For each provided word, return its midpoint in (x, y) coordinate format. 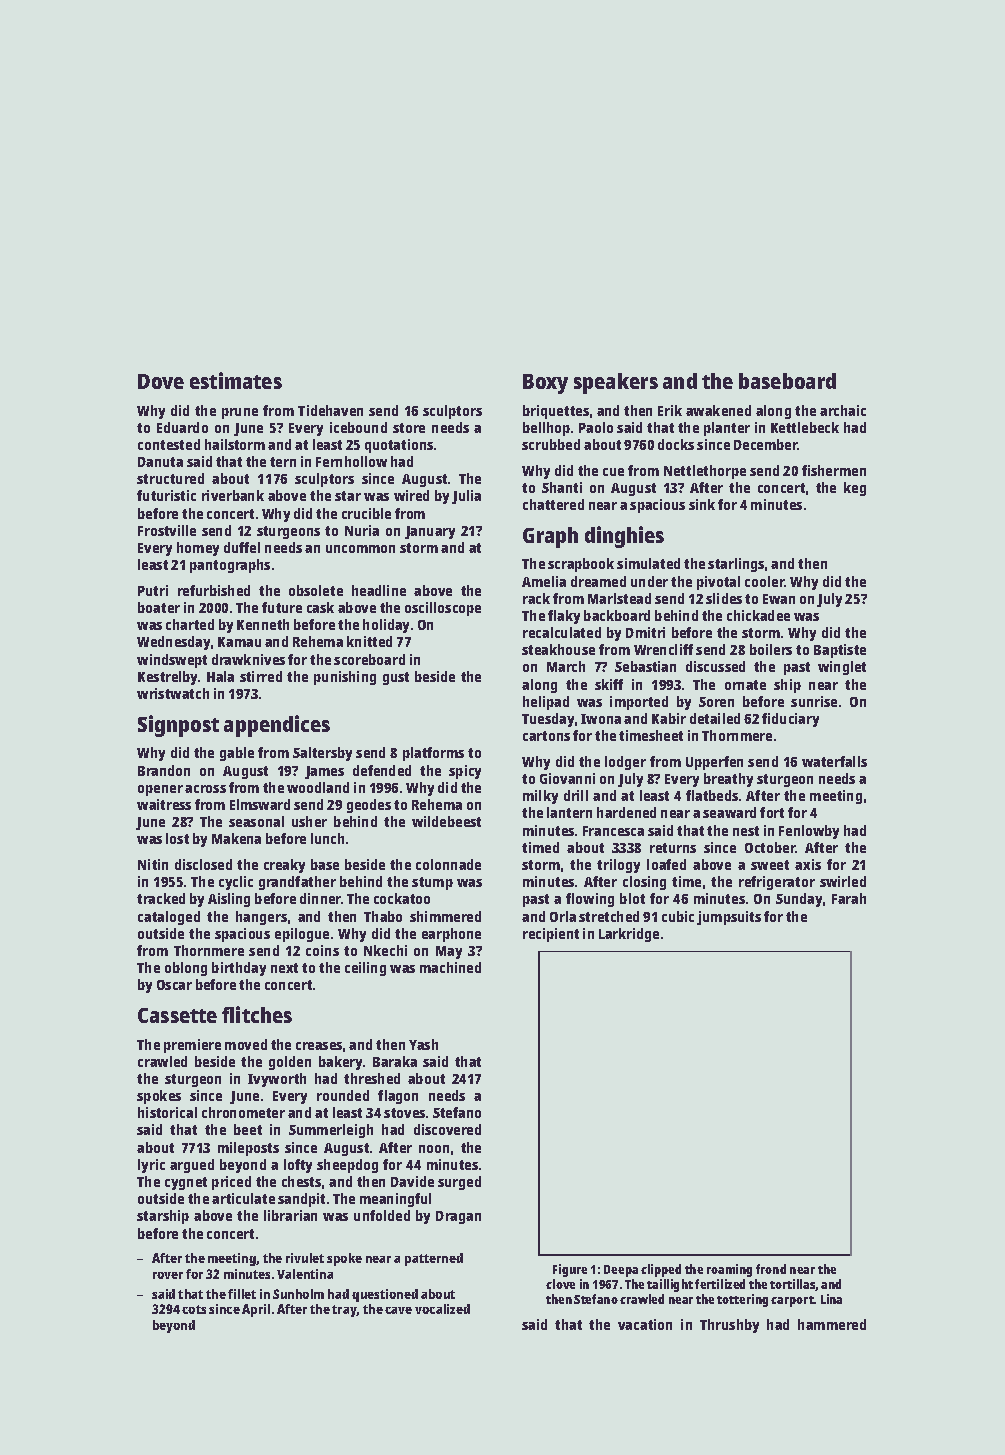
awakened (718, 410)
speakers (616, 383)
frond (771, 1269)
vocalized (442, 1309)
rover (168, 1275)
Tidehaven (330, 410)
